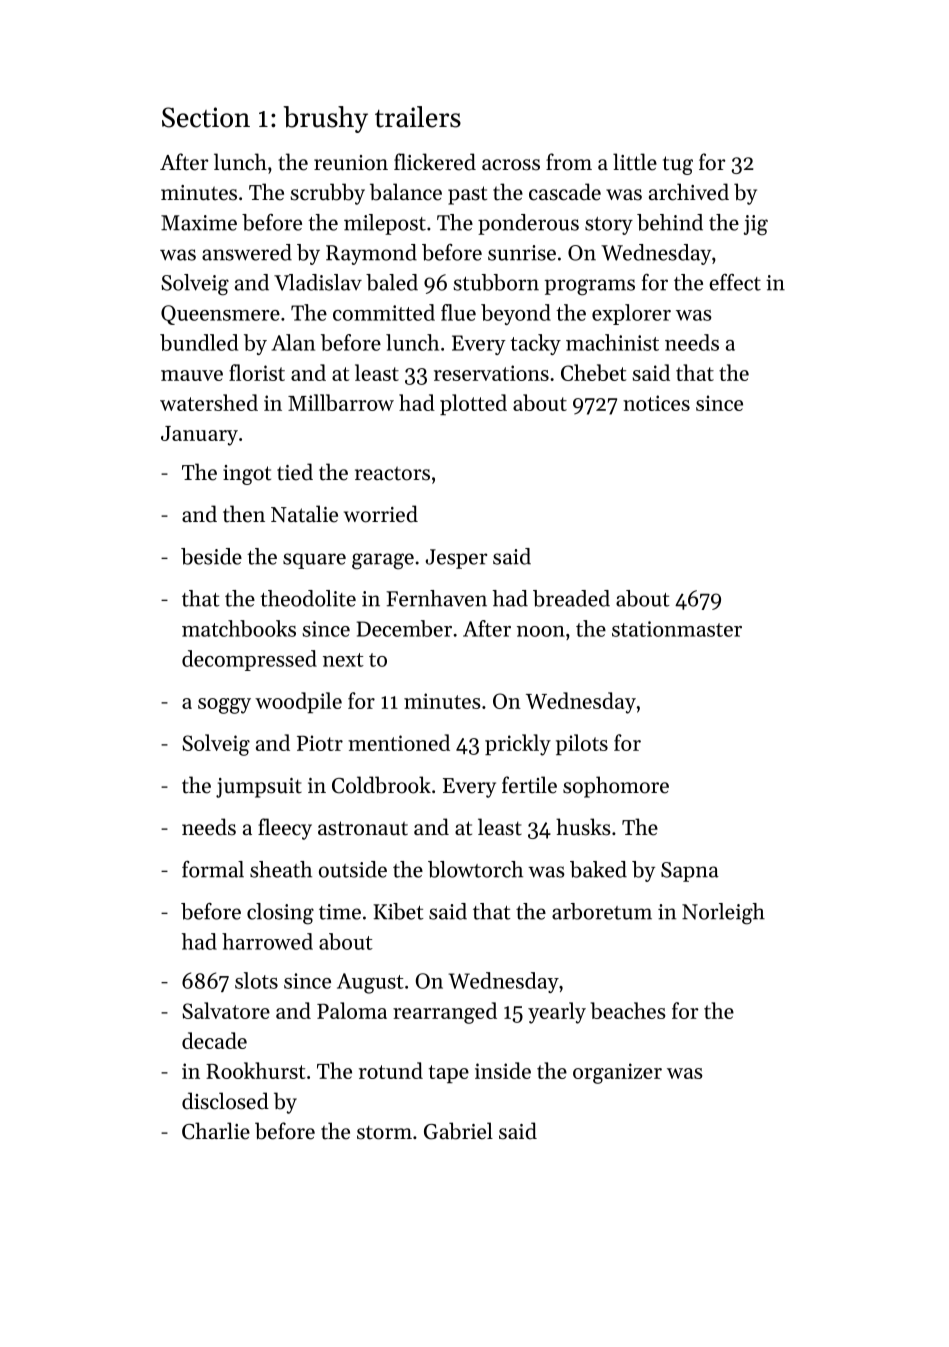  Describe the element at coordinates (341, 402) in the page. I see `Millbarrow` at that location.
